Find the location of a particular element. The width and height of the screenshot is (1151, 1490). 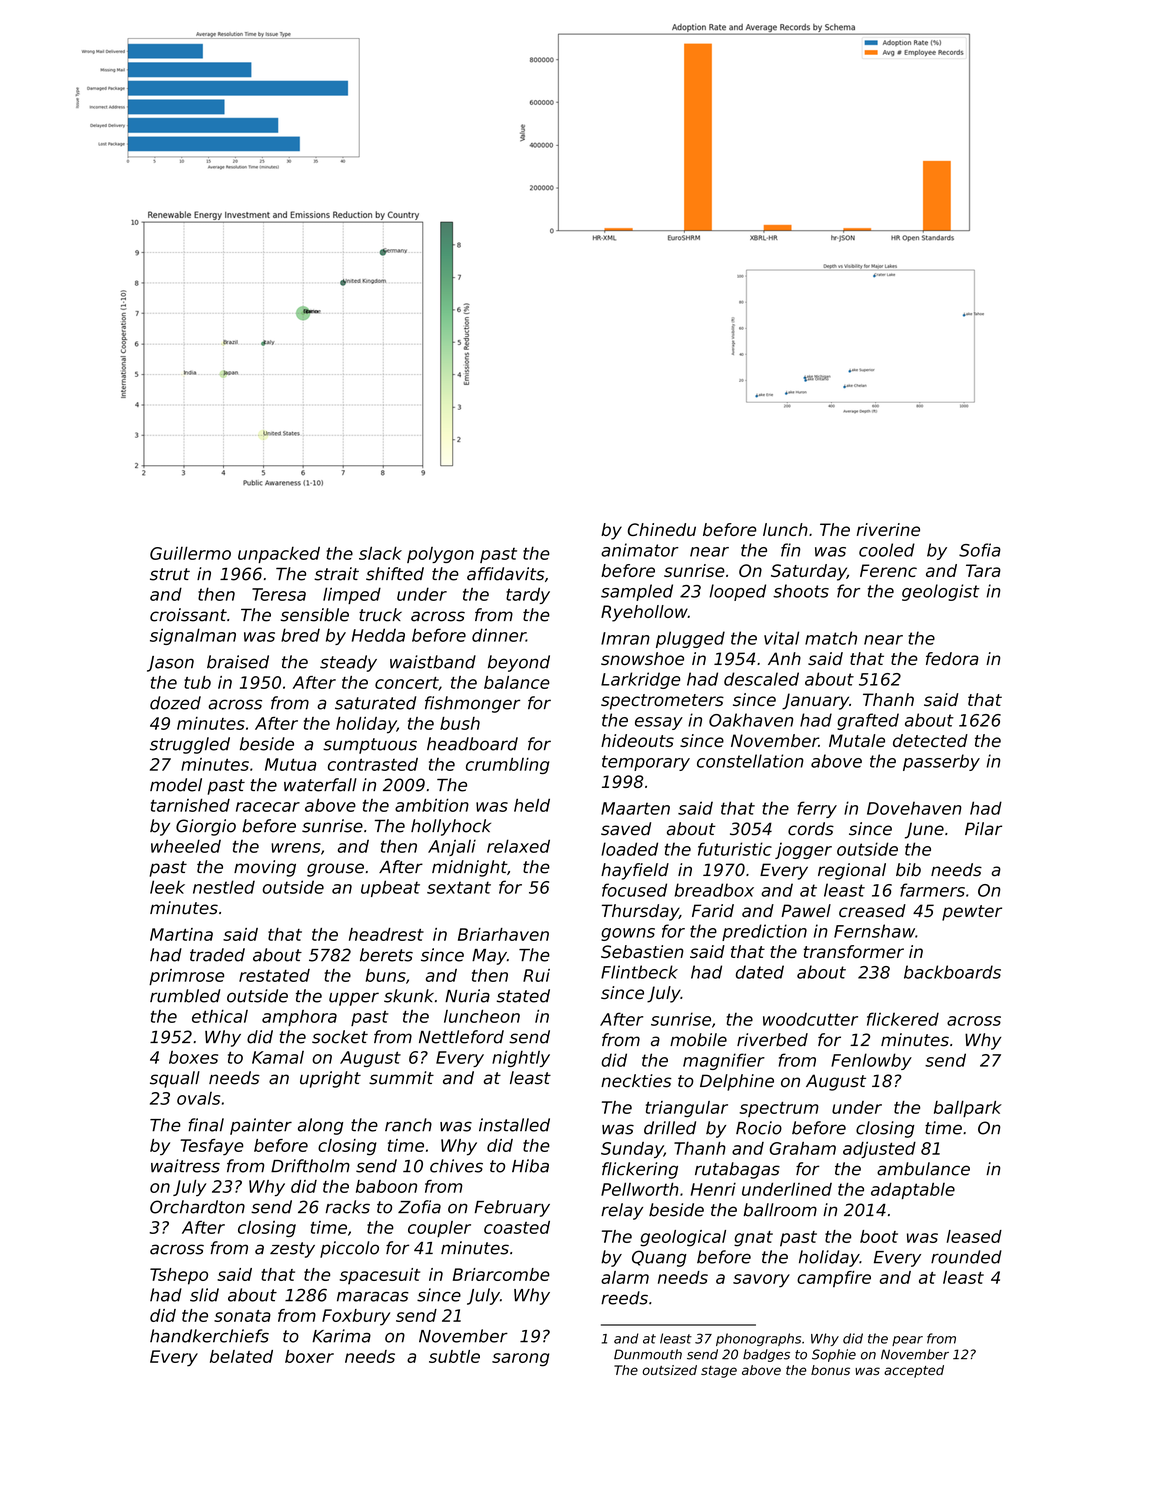

Chinedu is located at coordinates (662, 529).
